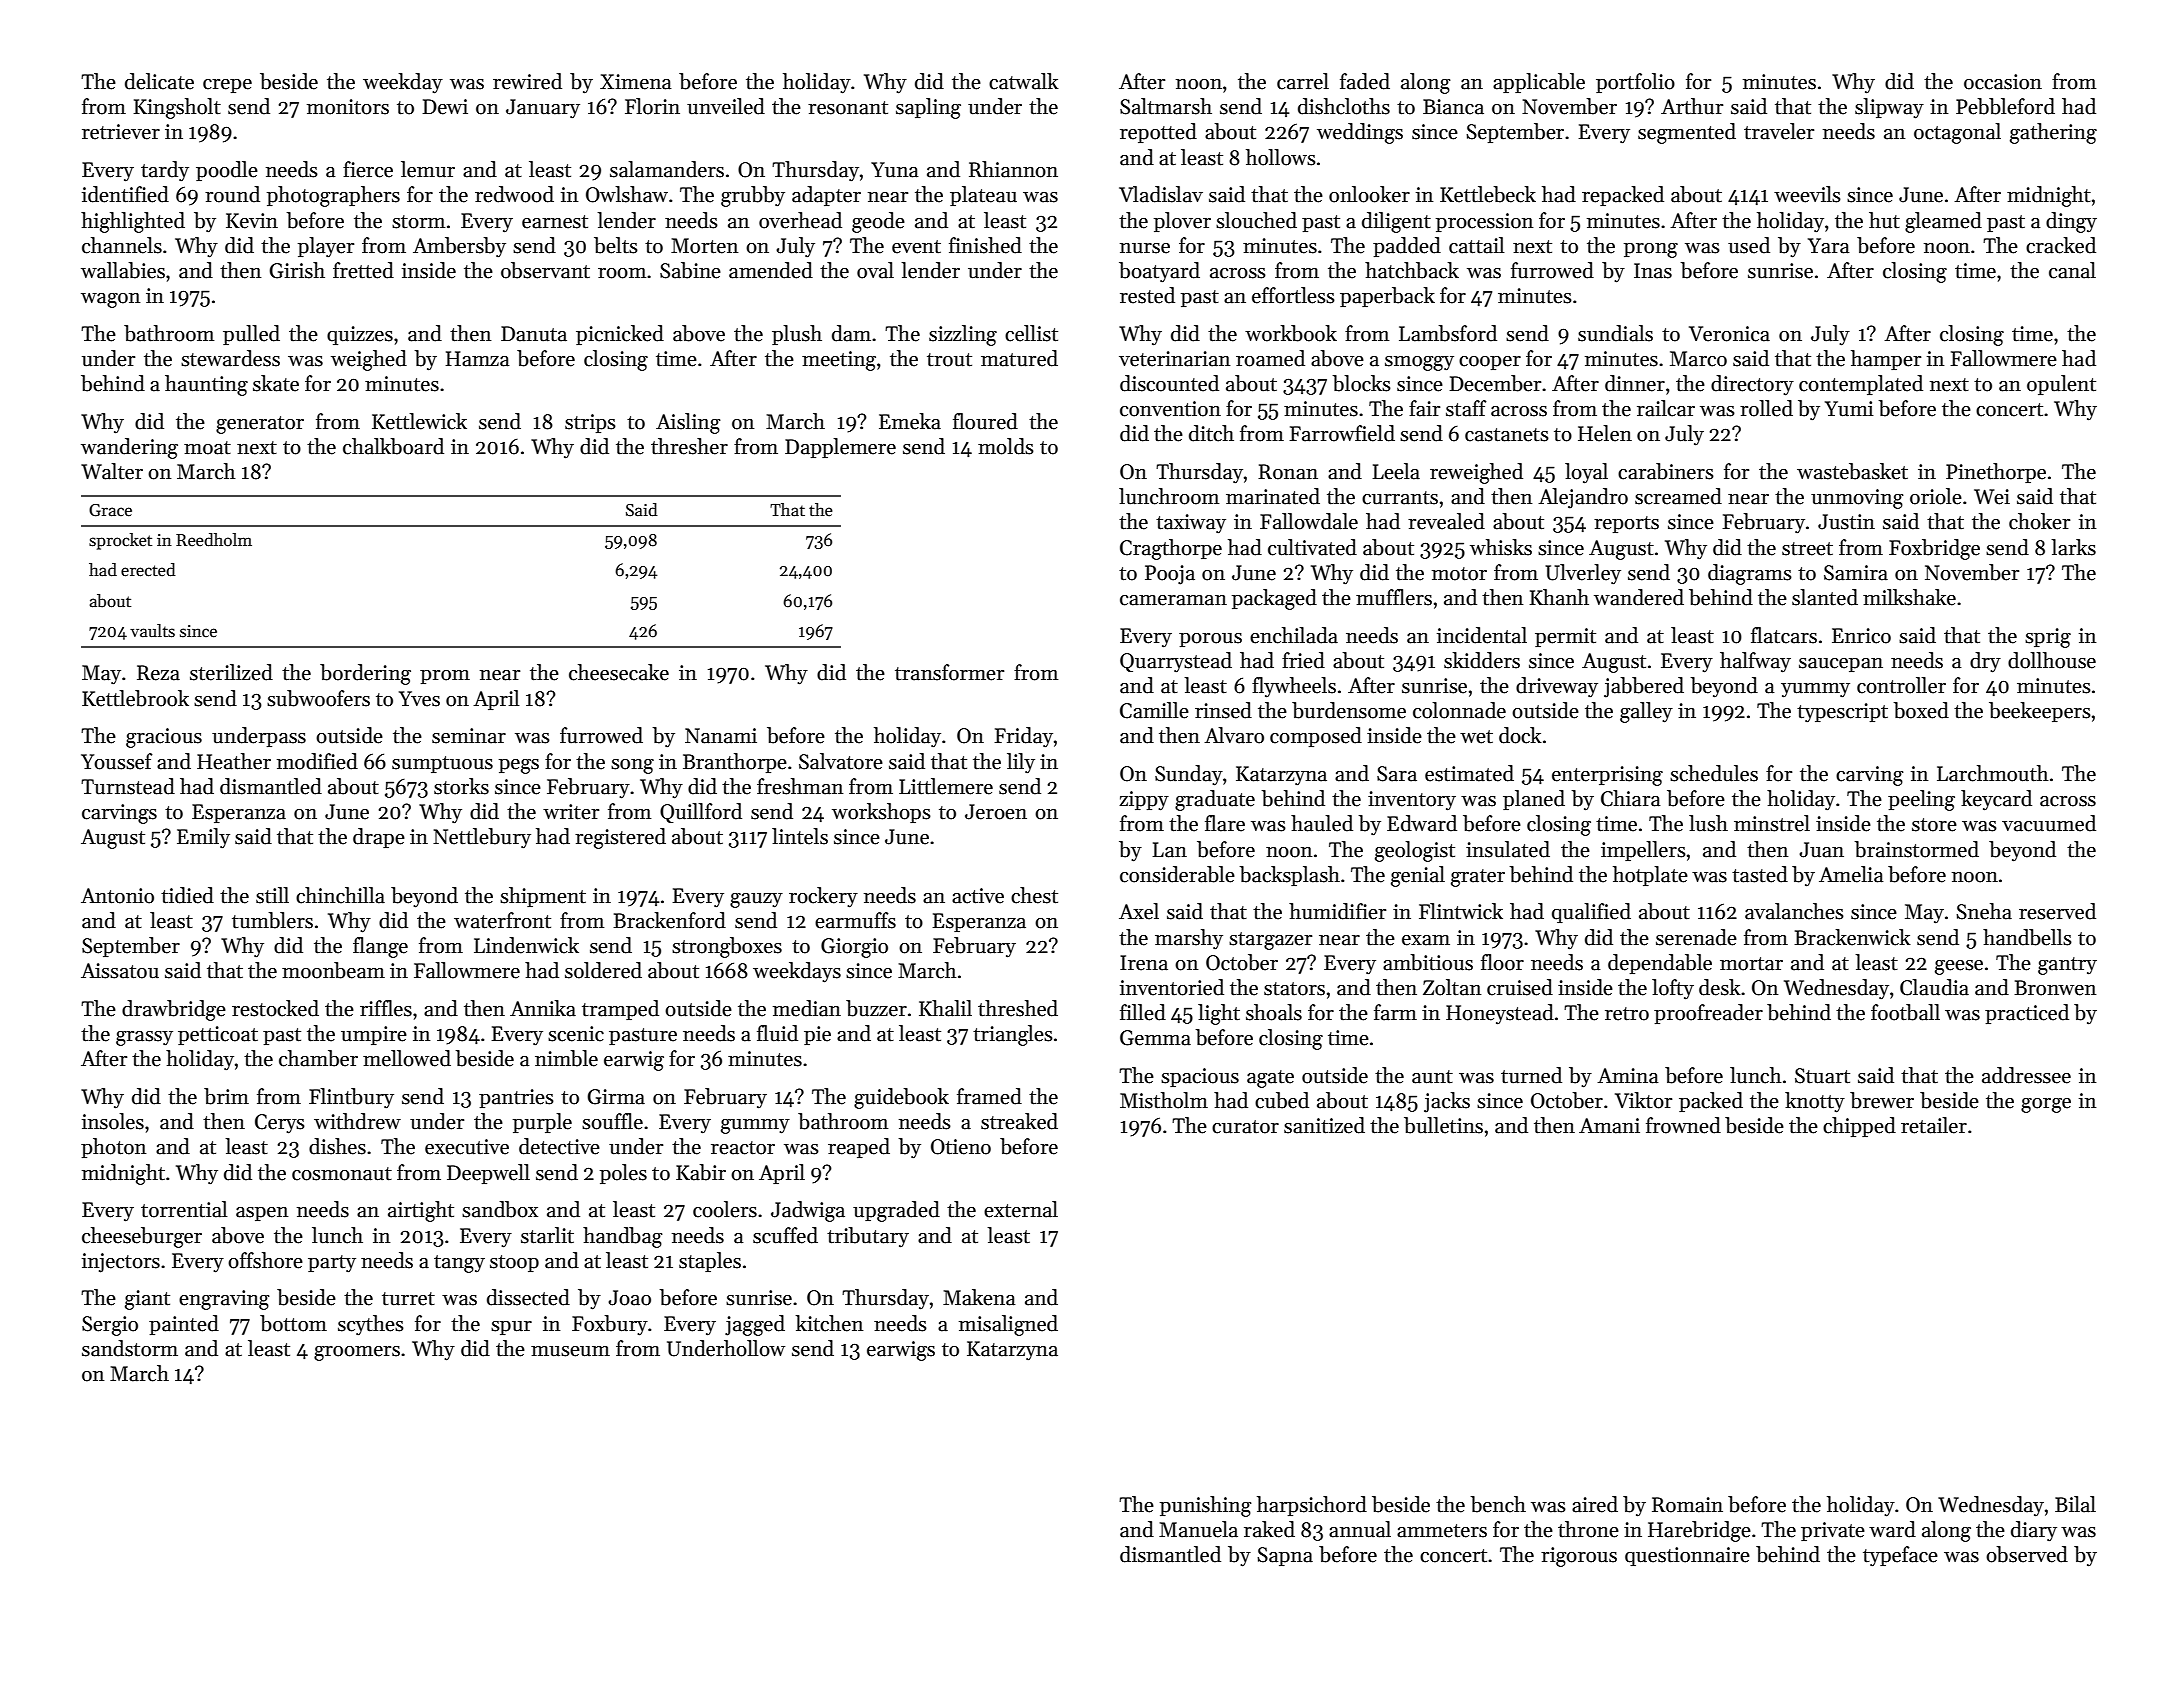 The image size is (2178, 1683). I want to click on sapling, so click(928, 108).
